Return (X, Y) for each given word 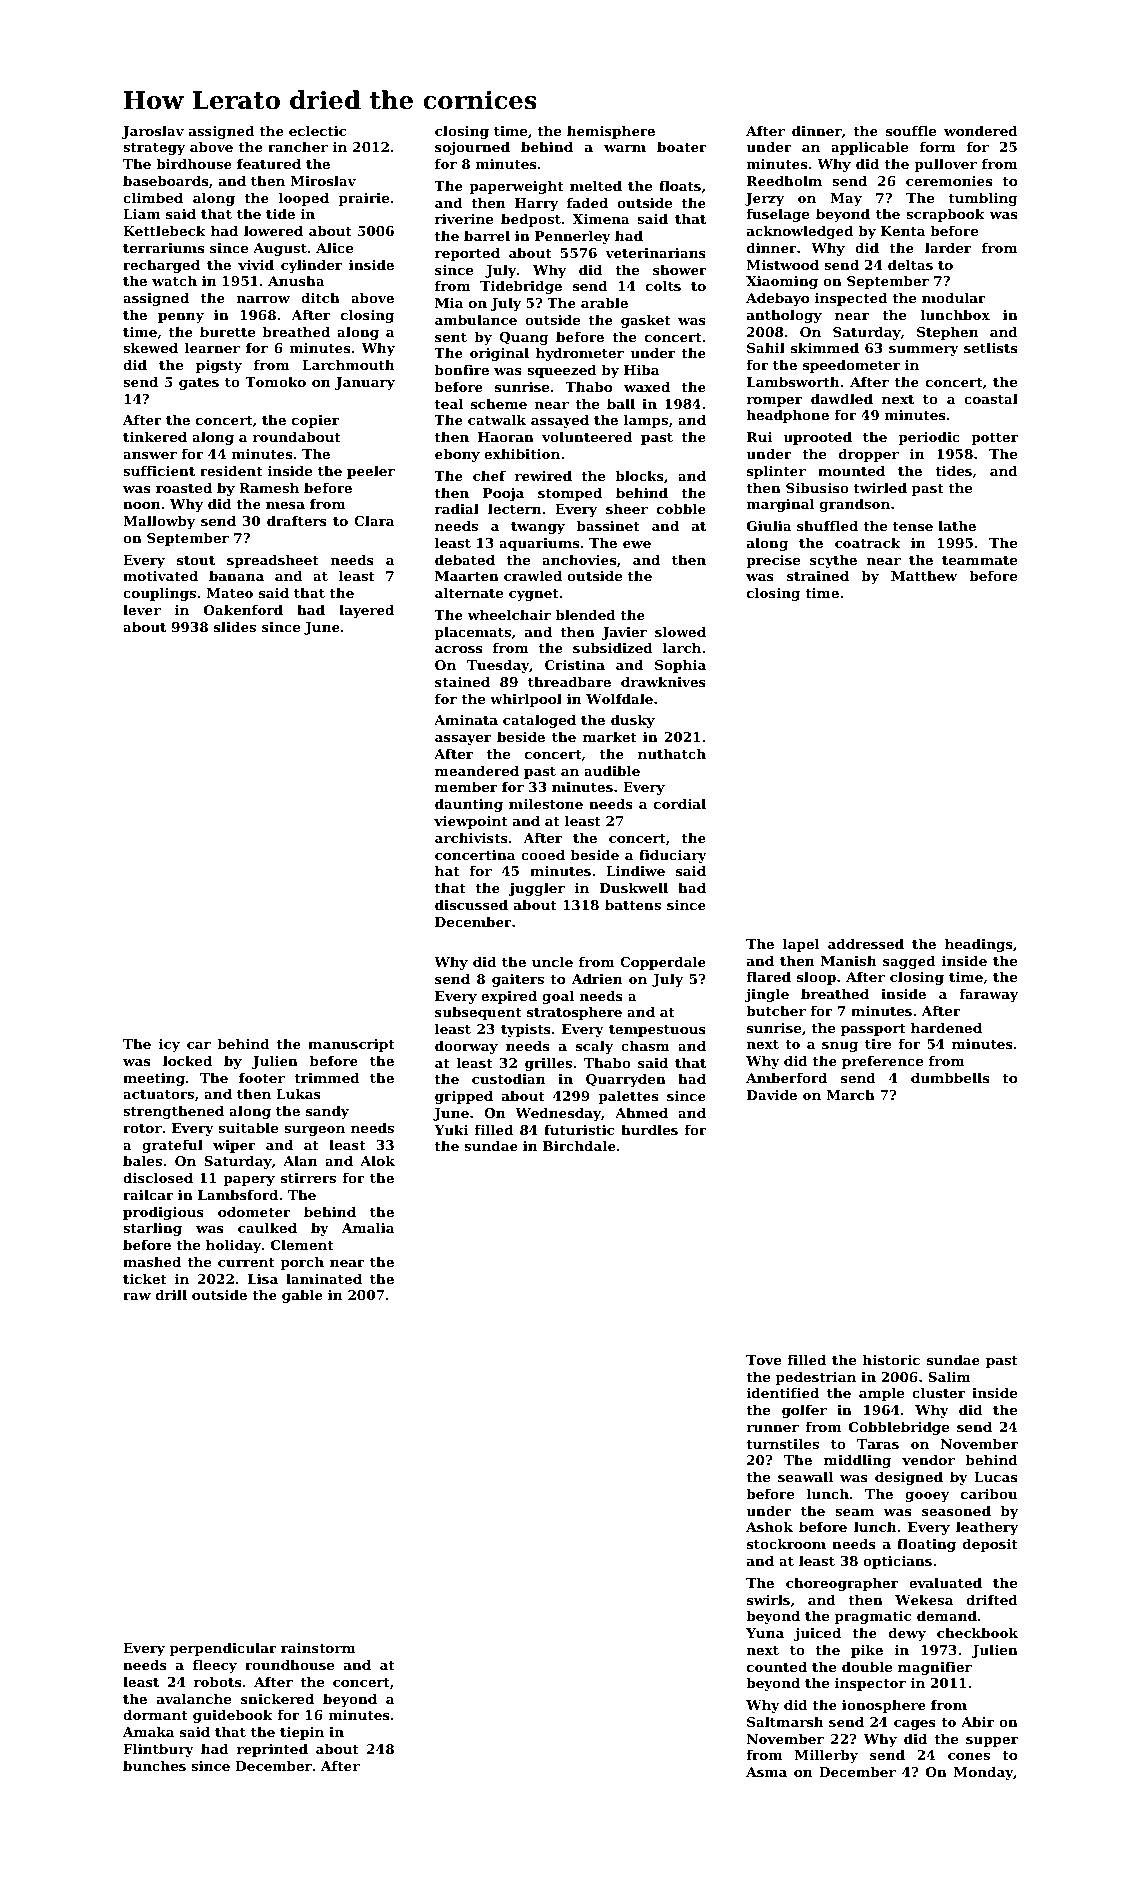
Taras (878, 1444)
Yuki (451, 1129)
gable (302, 1296)
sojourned (472, 148)
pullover (945, 165)
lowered (273, 230)
